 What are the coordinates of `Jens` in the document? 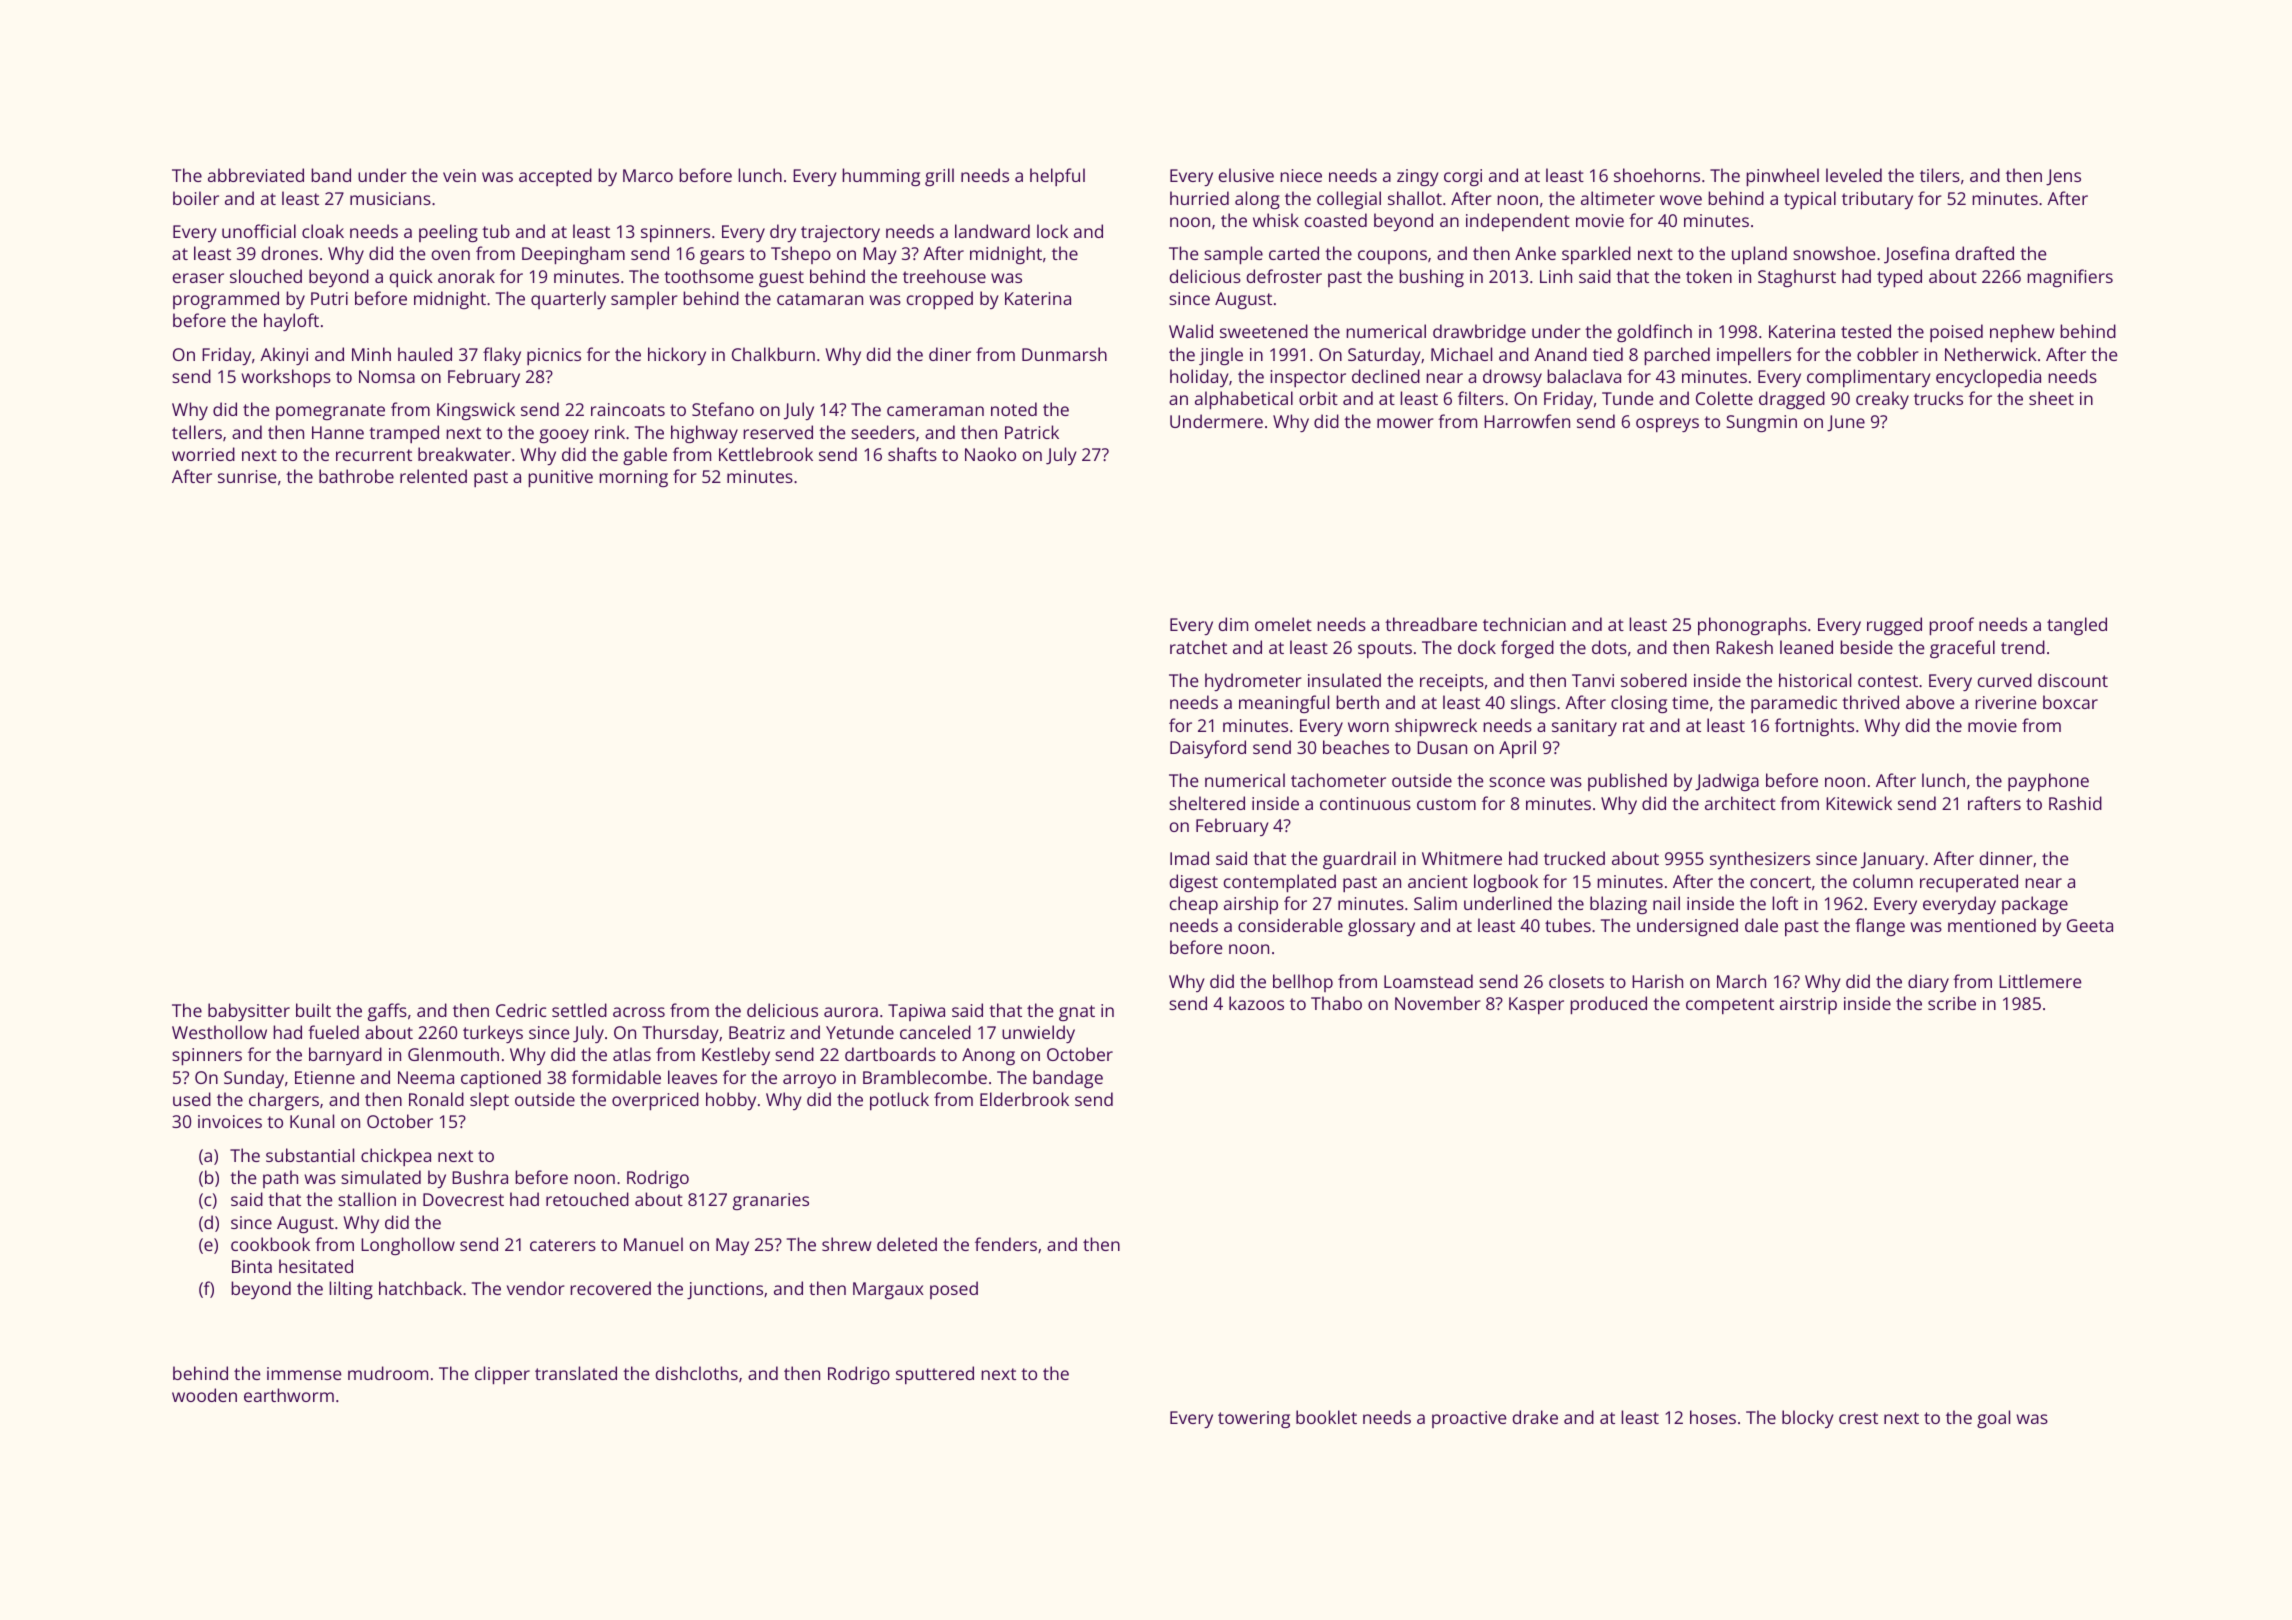 It's located at (2063, 177).
